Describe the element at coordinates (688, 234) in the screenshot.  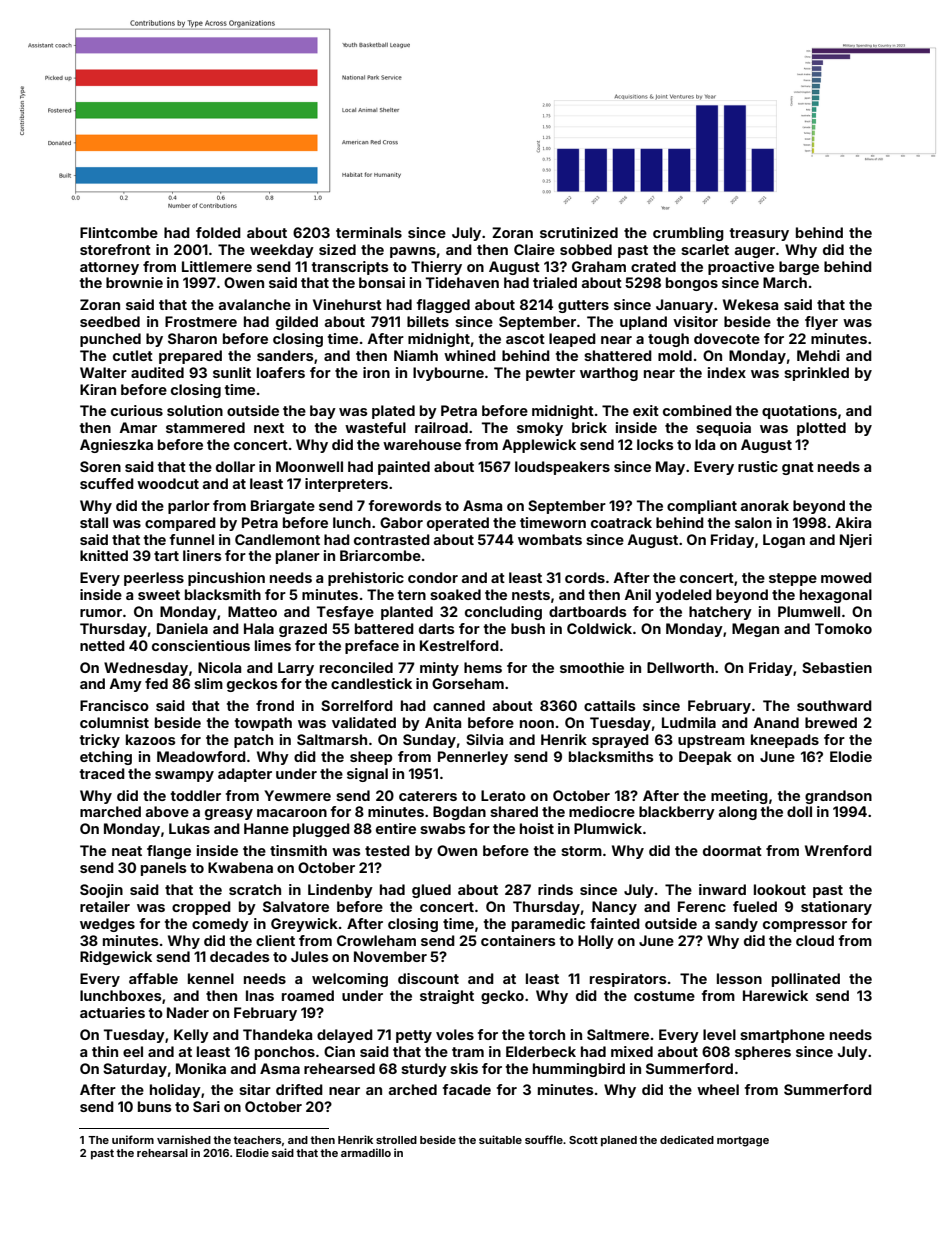
I see `crumbling` at that location.
